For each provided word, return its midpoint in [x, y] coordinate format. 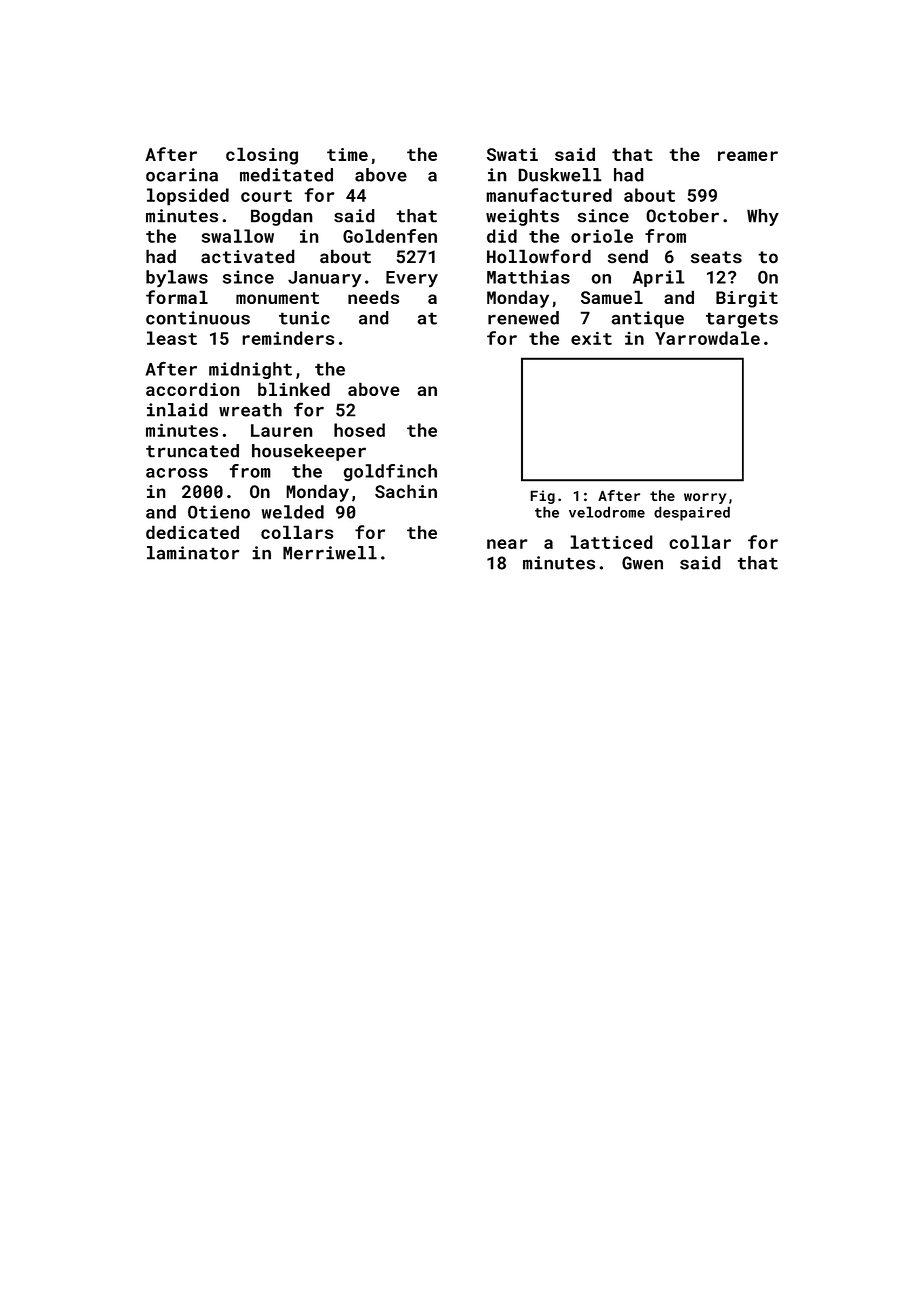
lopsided [188, 197]
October [682, 216]
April [659, 278]
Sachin [406, 491]
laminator [193, 553]
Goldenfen [390, 236]
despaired [692, 513]
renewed [523, 318]
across [177, 473]
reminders [288, 338]
